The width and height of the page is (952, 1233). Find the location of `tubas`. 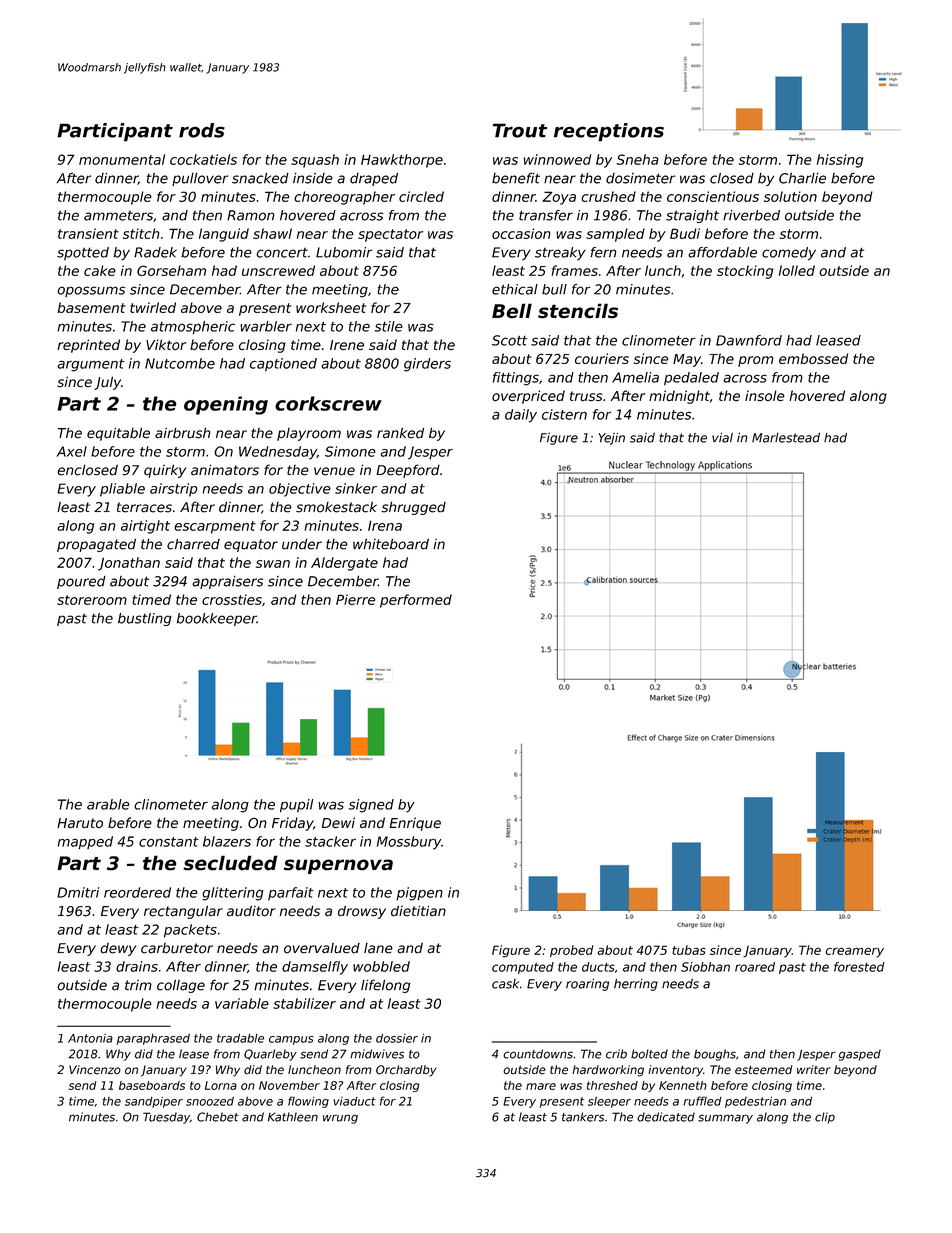

tubas is located at coordinates (689, 950).
